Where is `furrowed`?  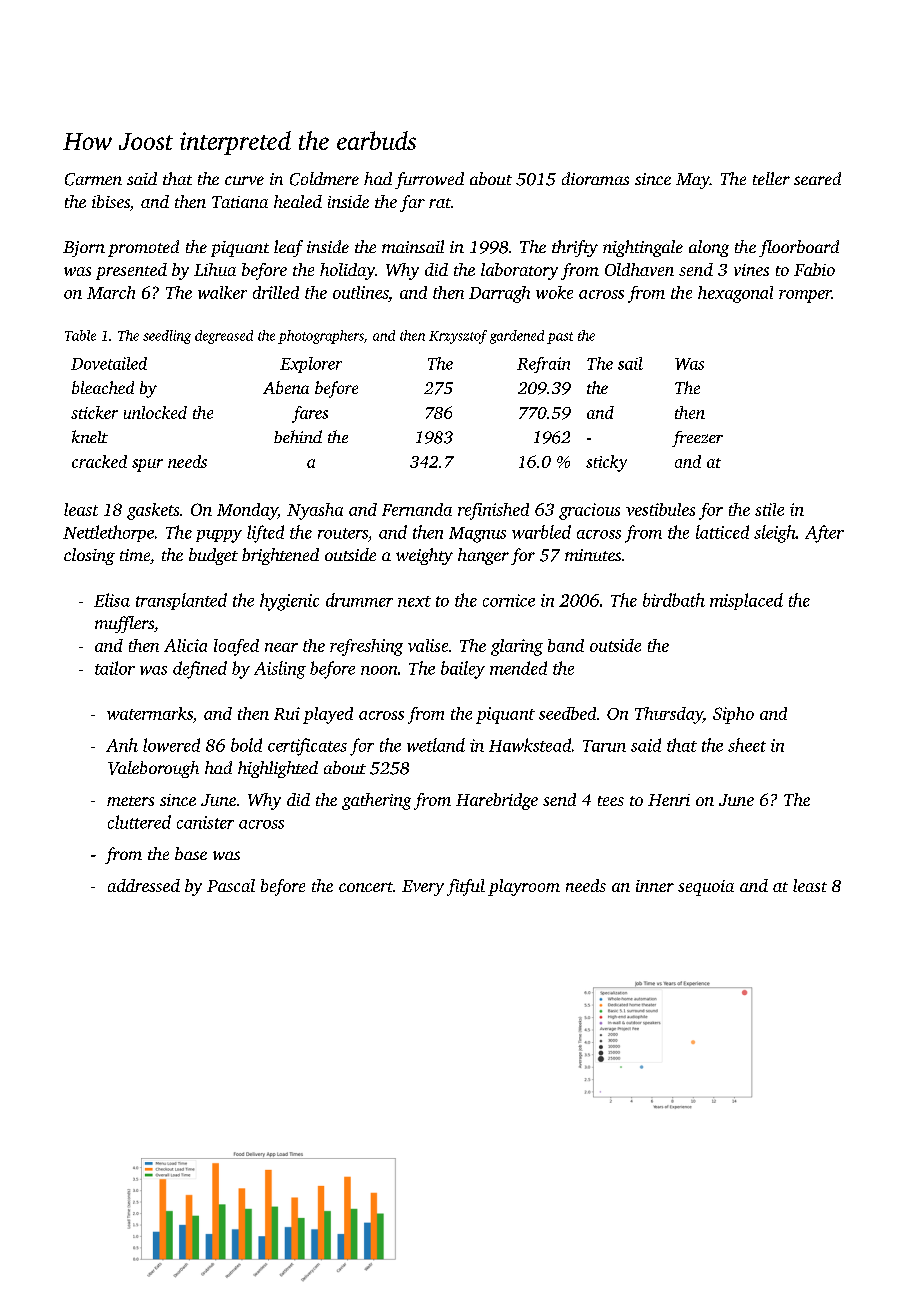 furrowed is located at coordinates (429, 180).
